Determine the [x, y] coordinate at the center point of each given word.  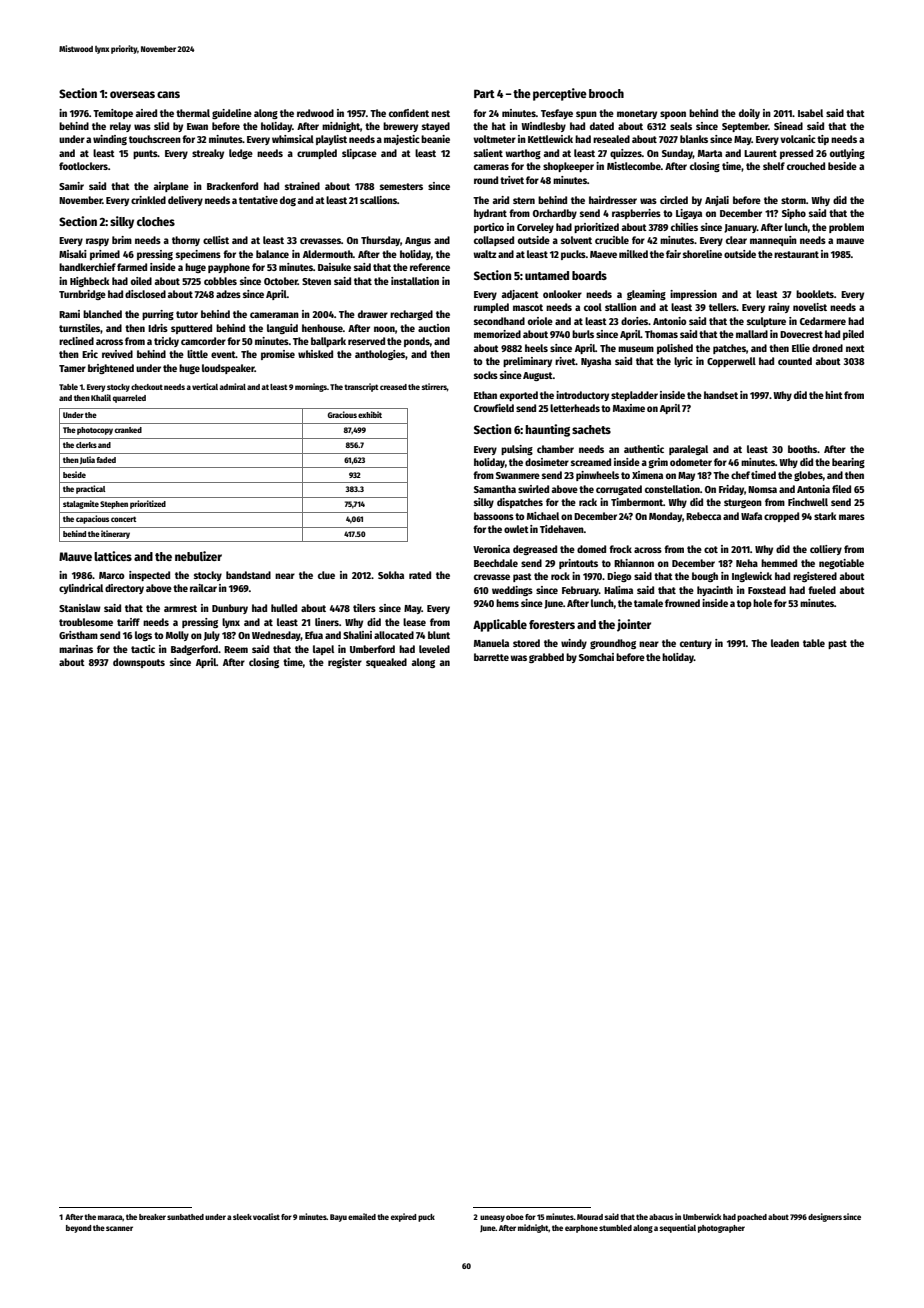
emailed [362, 1216]
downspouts [139, 663]
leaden [785, 643]
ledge [241, 154]
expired [403, 1217]
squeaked [386, 663]
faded [106, 460]
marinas [76, 649]
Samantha [495, 489]
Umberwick [702, 1216]
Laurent [760, 153]
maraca [110, 1218]
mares [852, 517]
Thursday [380, 241]
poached [752, 1218]
